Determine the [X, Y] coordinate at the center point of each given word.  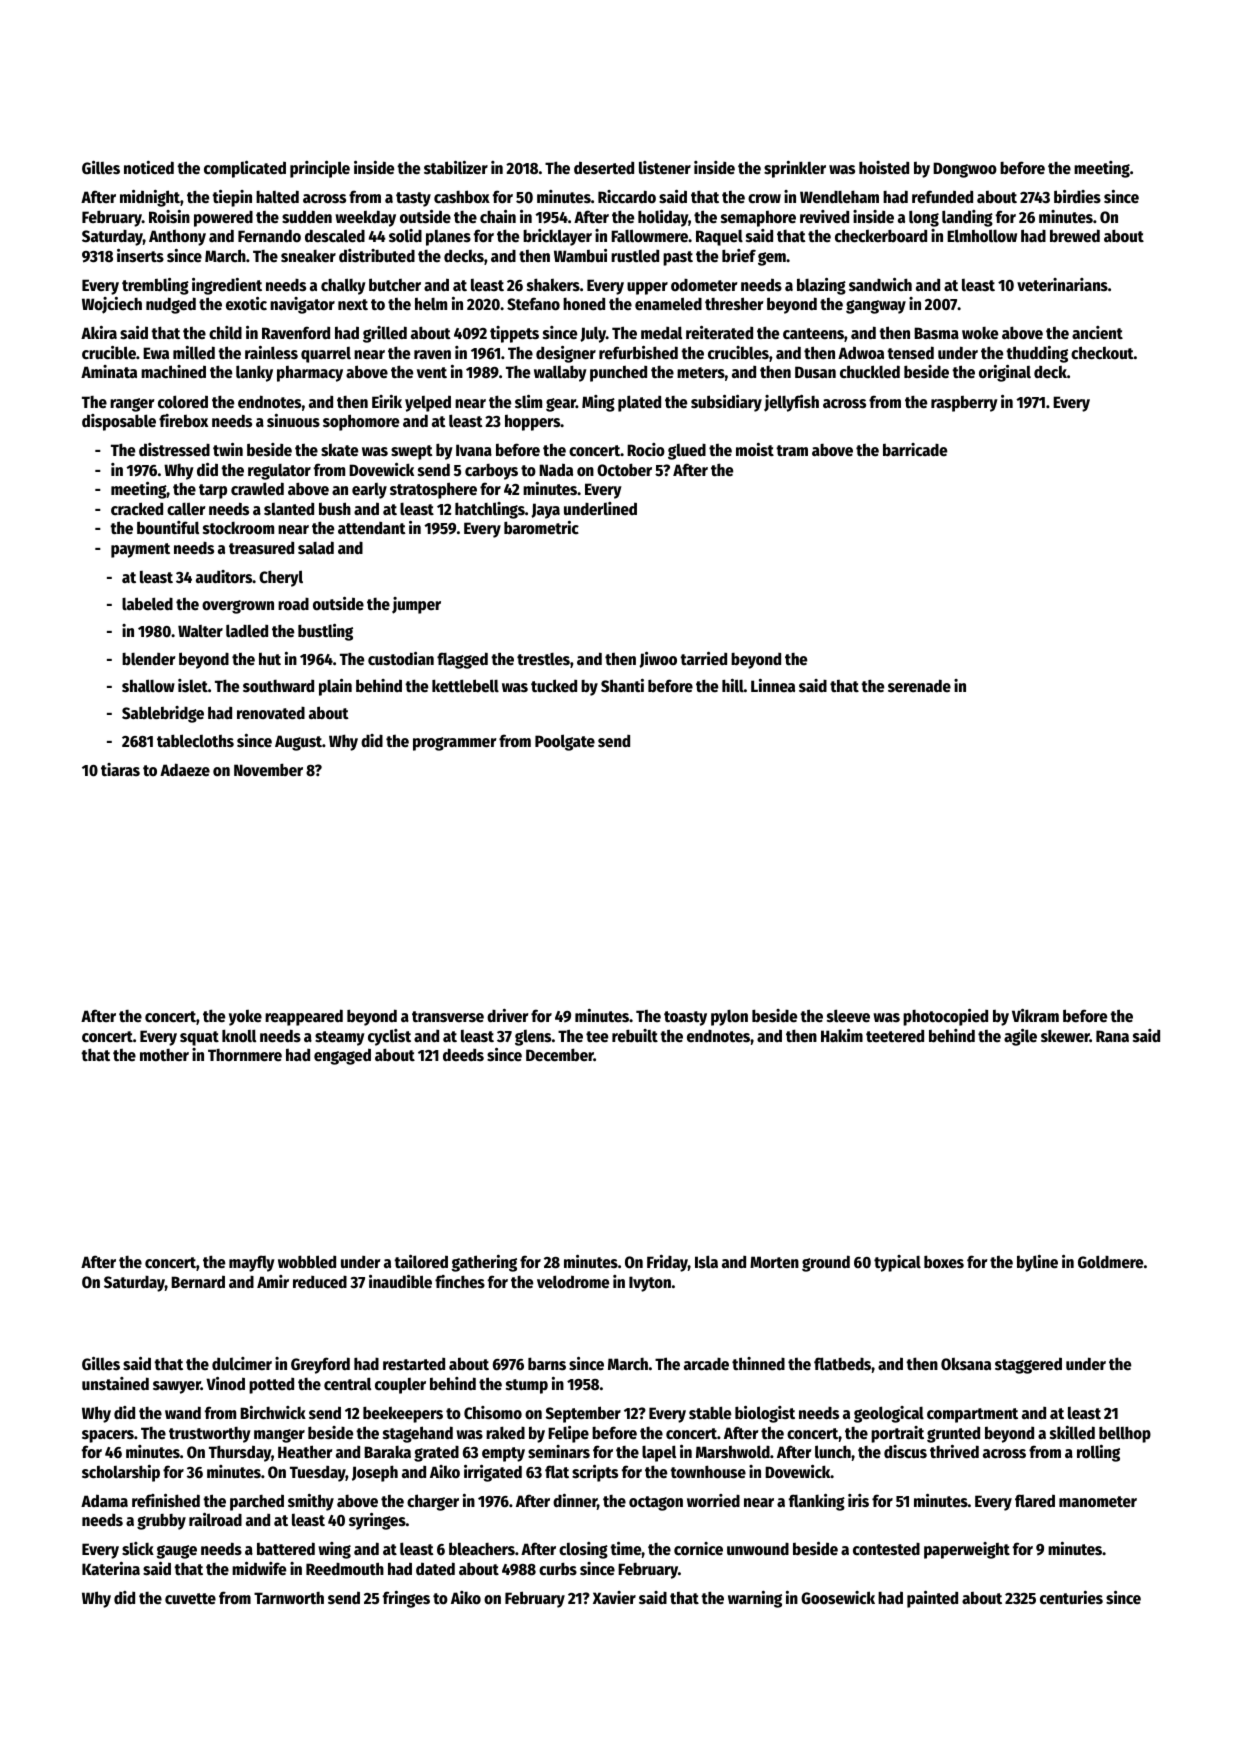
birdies [1077, 197]
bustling [325, 632]
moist [755, 450]
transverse [448, 1017]
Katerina [111, 1569]
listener [665, 168]
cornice [698, 1549]
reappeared [304, 1017]
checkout [1102, 353]
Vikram [1035, 1015]
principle [320, 169]
